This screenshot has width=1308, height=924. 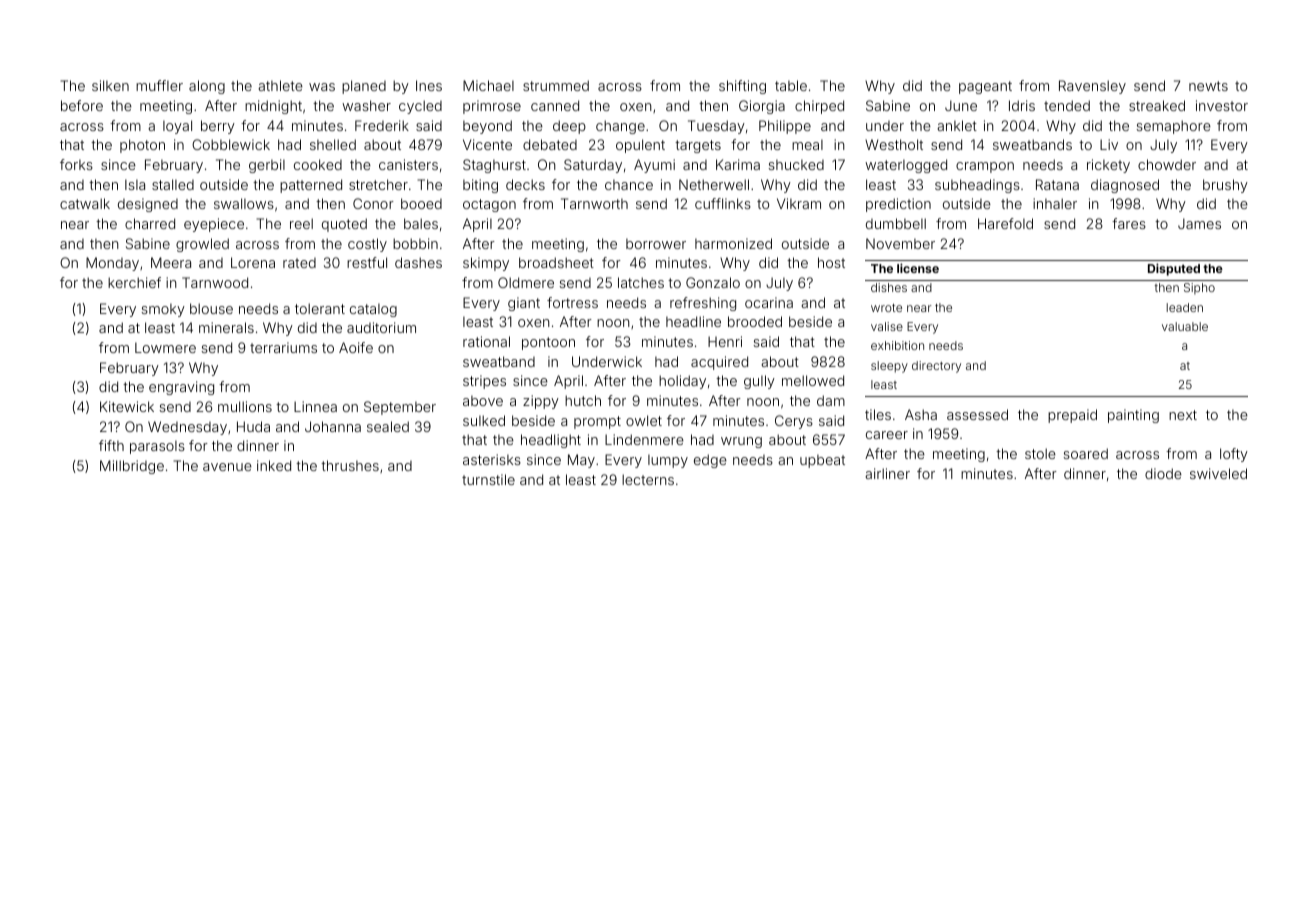 What do you see at coordinates (961, 105) in the screenshot?
I see `June` at bounding box center [961, 105].
